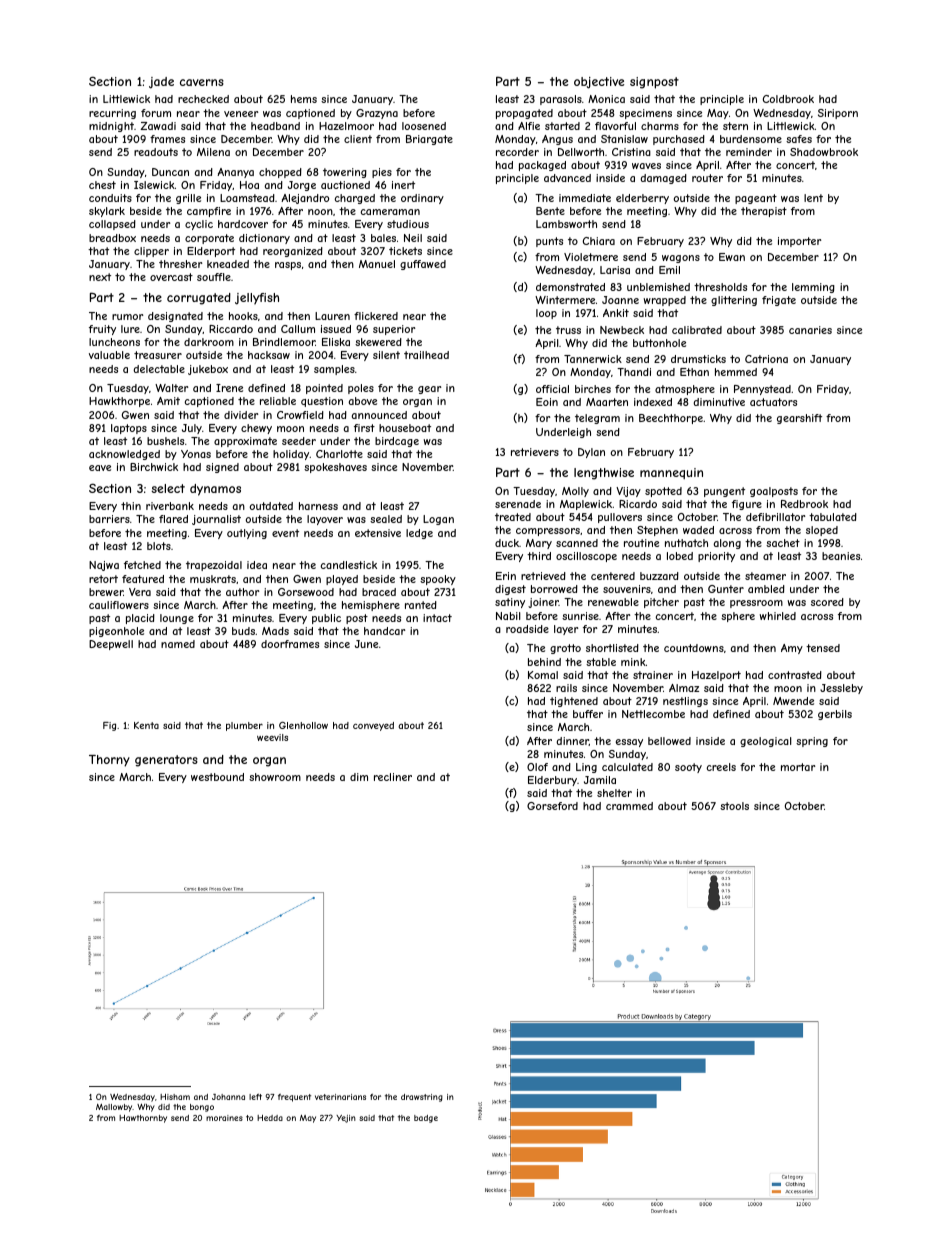 This screenshot has width=952, height=1233. What do you see at coordinates (202, 82) in the screenshot?
I see `caverns` at bounding box center [202, 82].
